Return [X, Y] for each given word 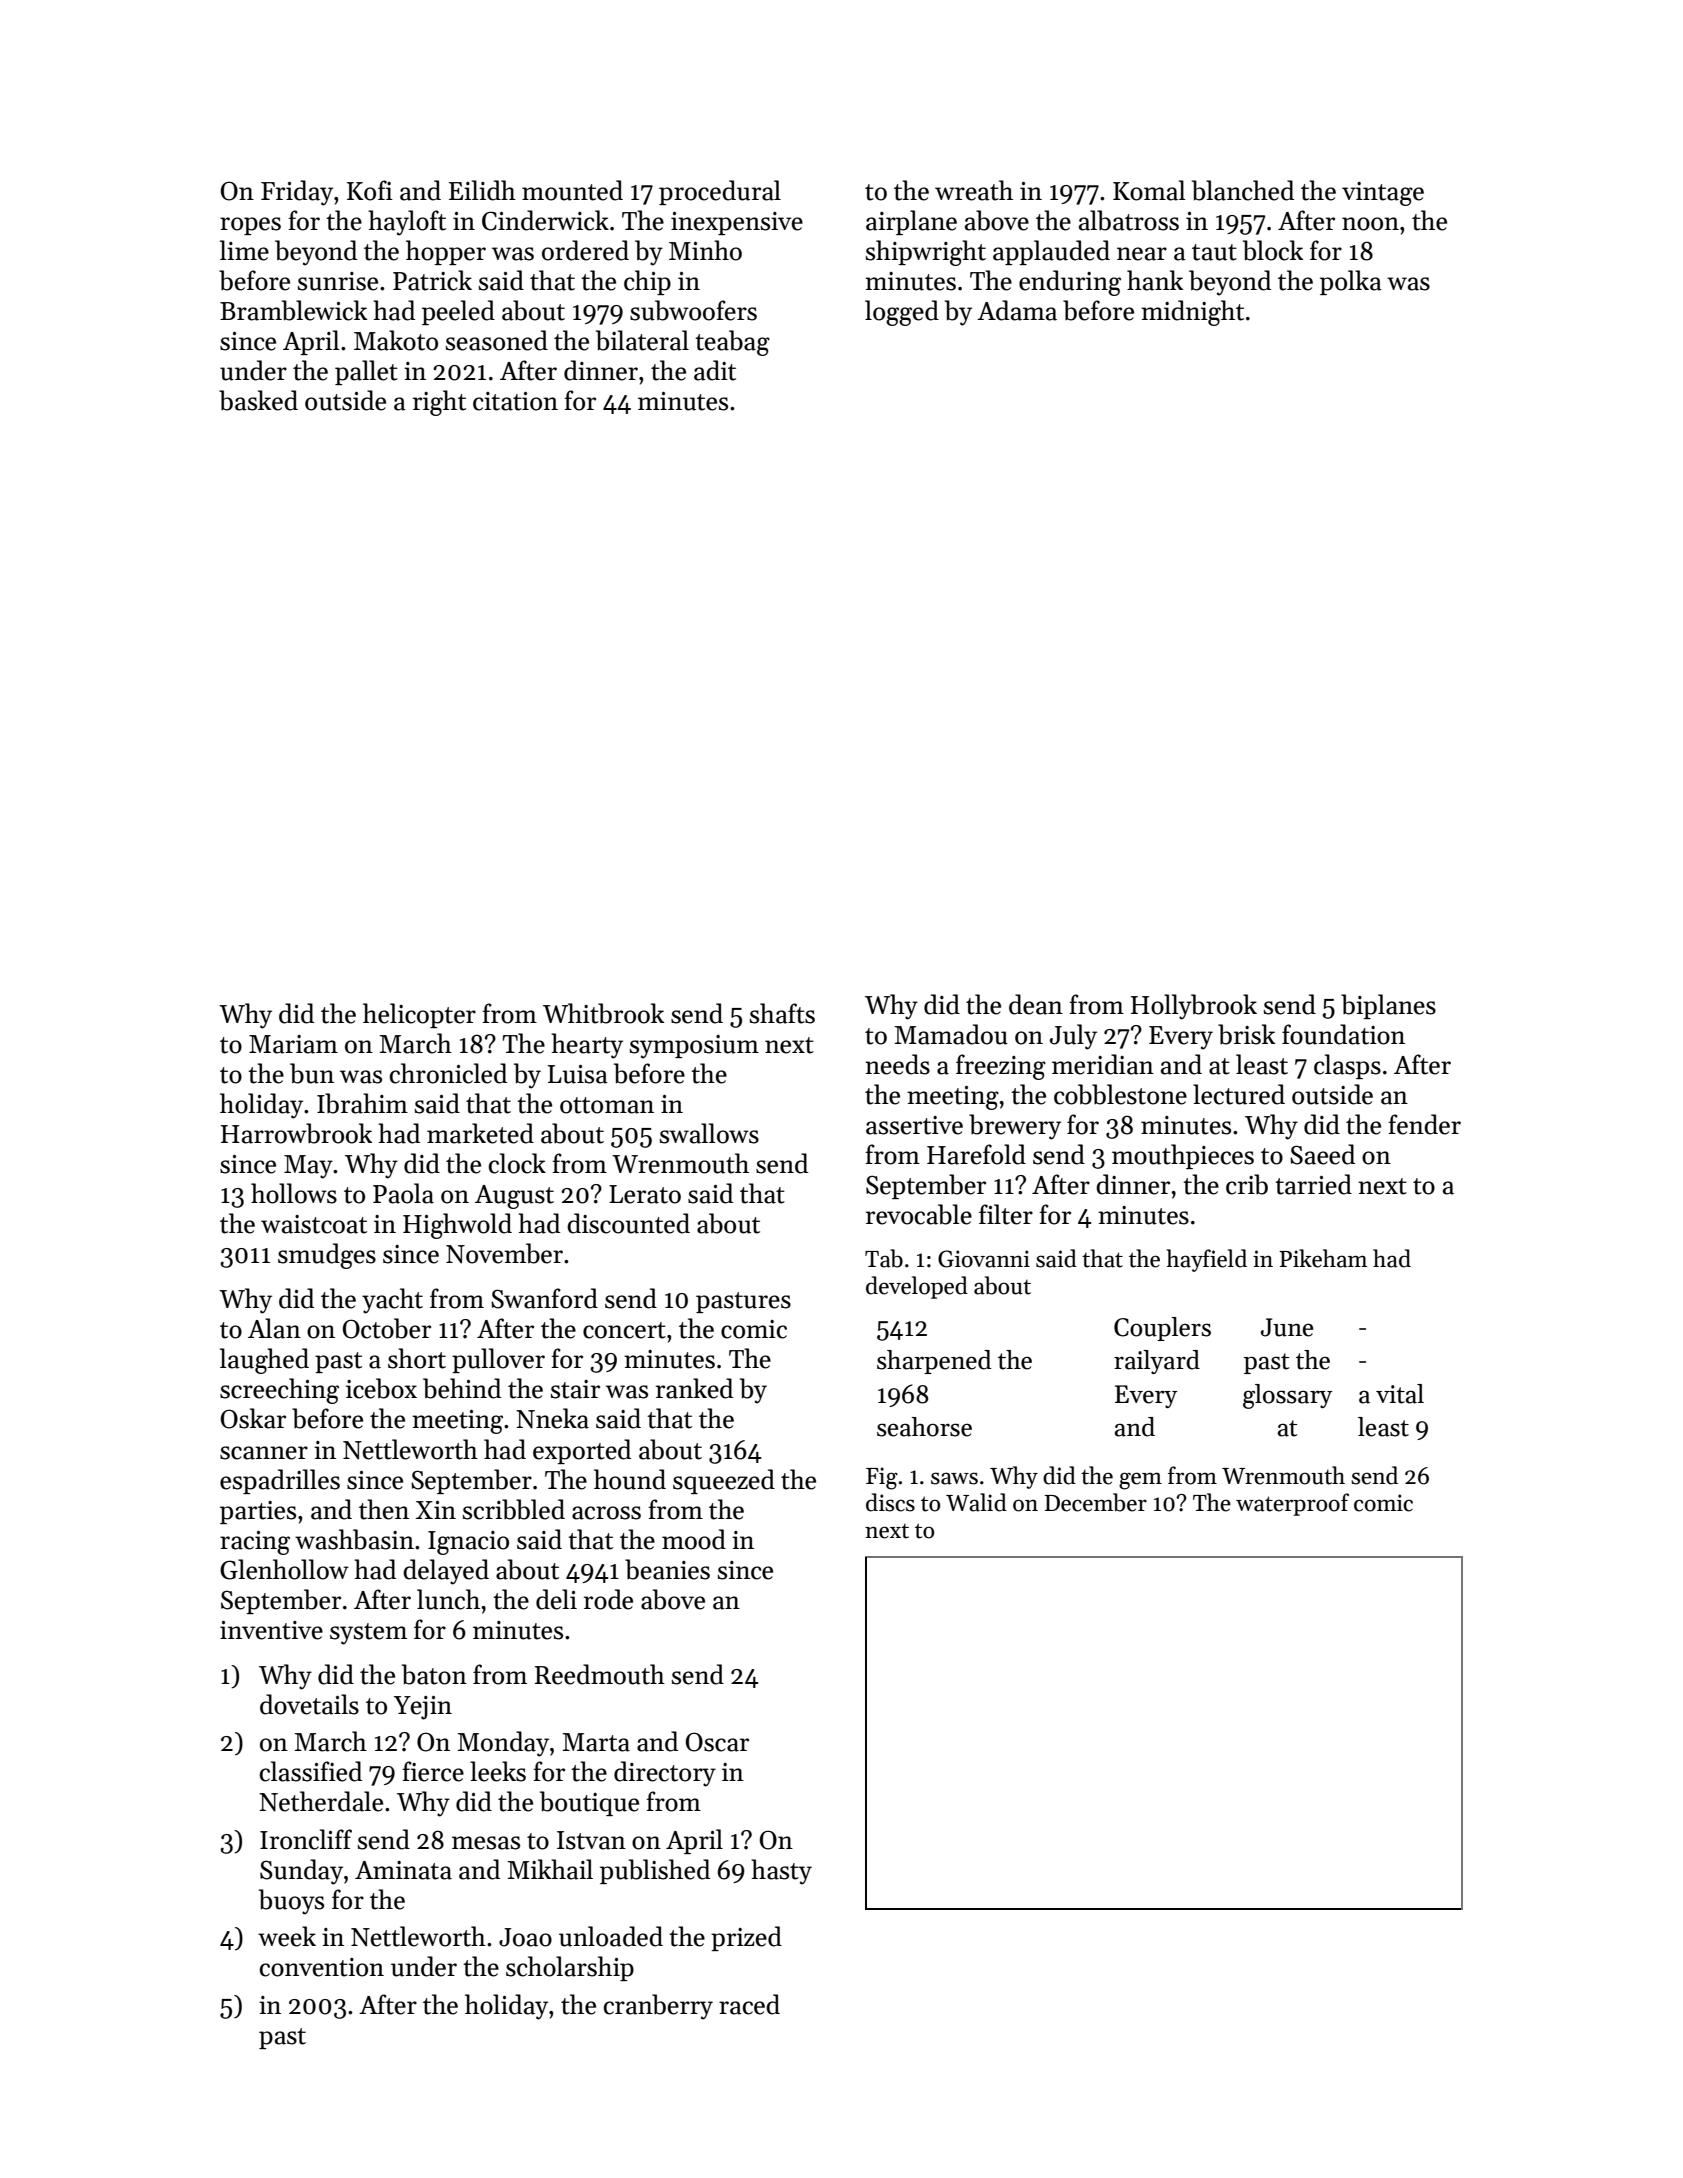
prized [746, 1938]
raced [749, 2004]
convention [322, 1967]
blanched [1243, 190]
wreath [974, 190]
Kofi [370, 190]
